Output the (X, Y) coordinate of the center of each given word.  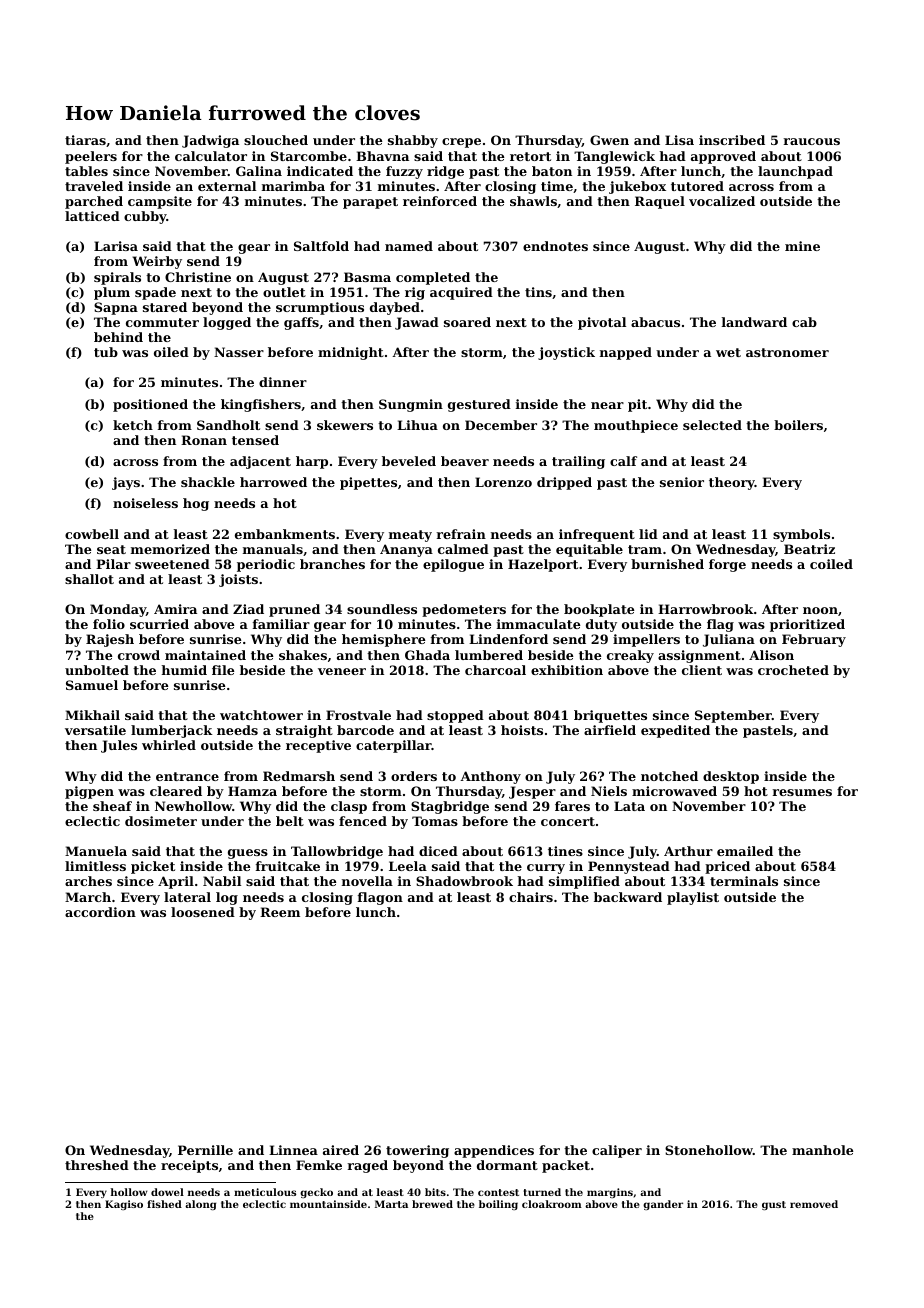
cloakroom (552, 1204)
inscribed (732, 140)
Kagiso (124, 1205)
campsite (160, 202)
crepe (461, 143)
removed (814, 1204)
